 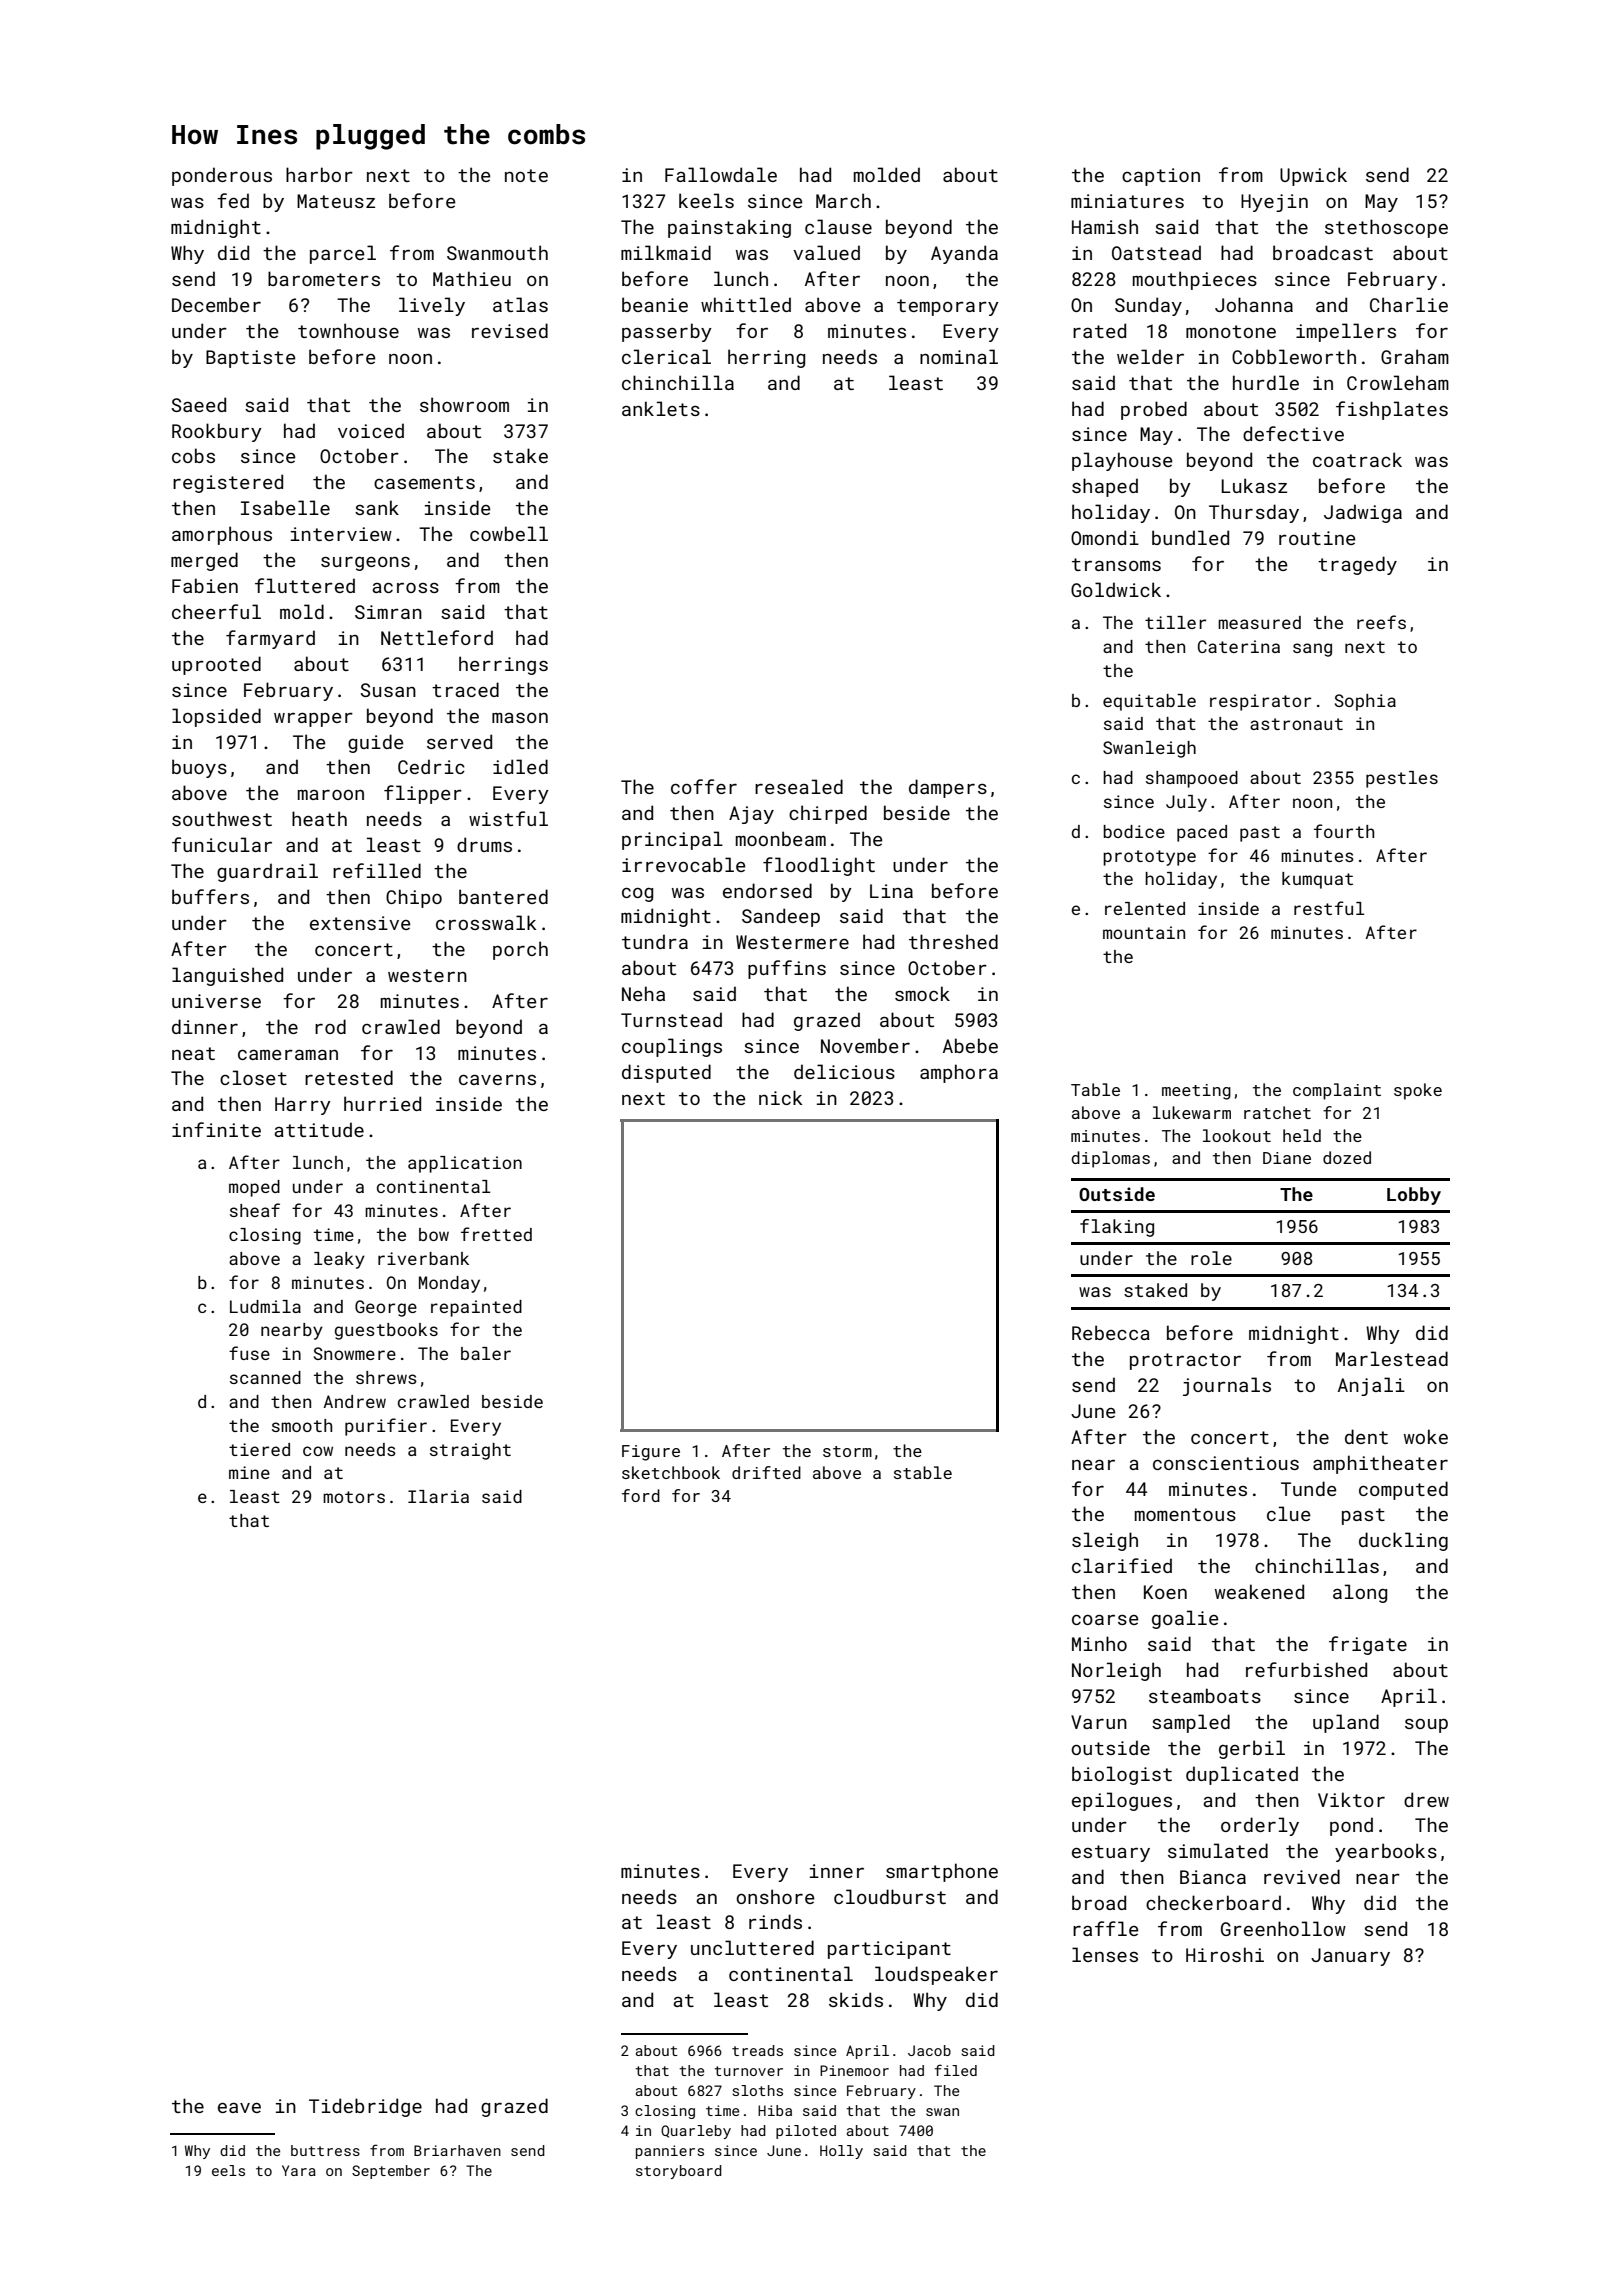 What do you see at coordinates (1274, 203) in the document?
I see `Hyejin` at bounding box center [1274, 203].
